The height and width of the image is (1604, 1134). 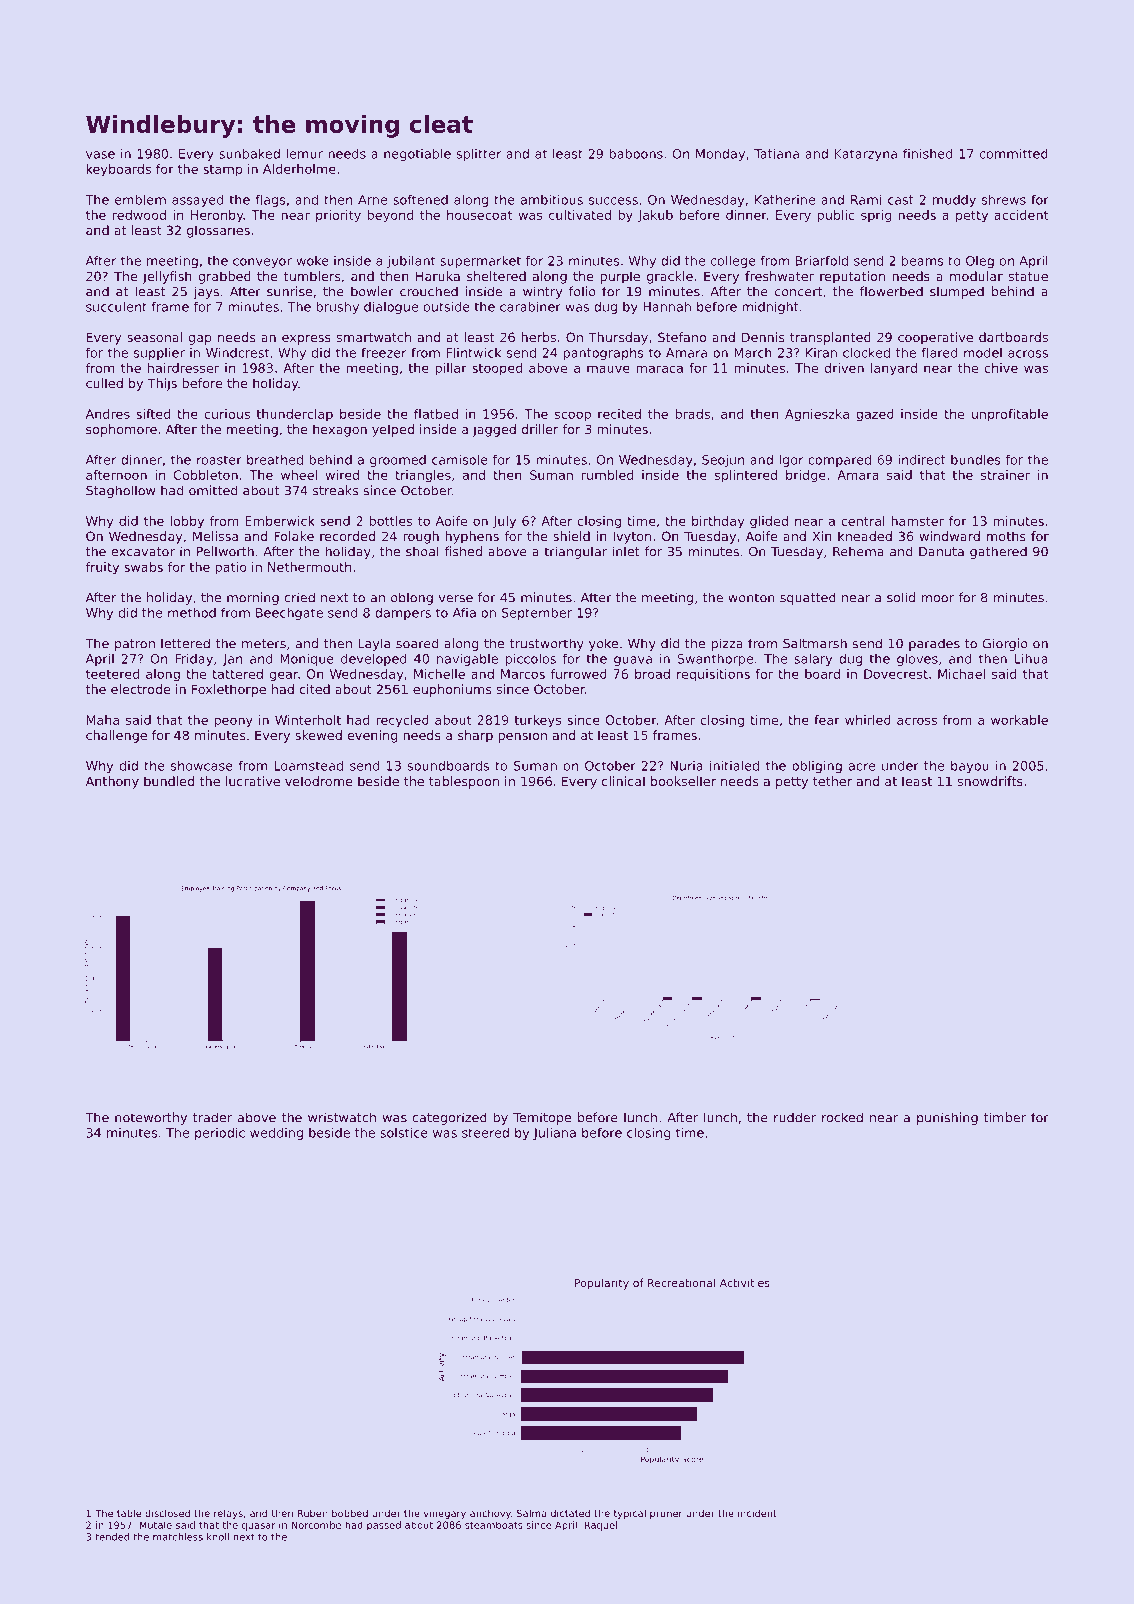 I want to click on triangles, so click(x=423, y=476).
